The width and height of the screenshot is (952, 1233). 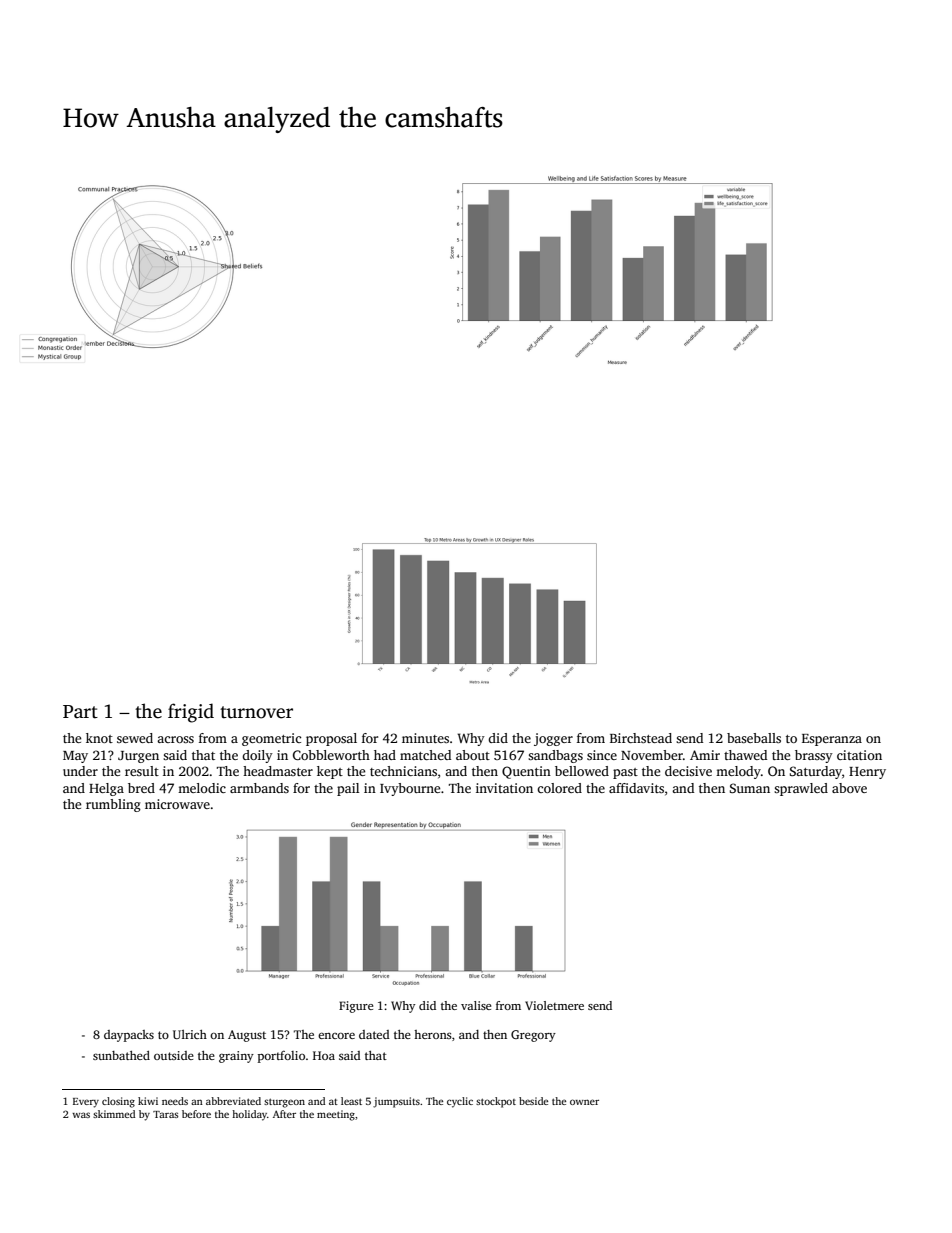 What do you see at coordinates (249, 1115) in the screenshot?
I see `holiday` at bounding box center [249, 1115].
